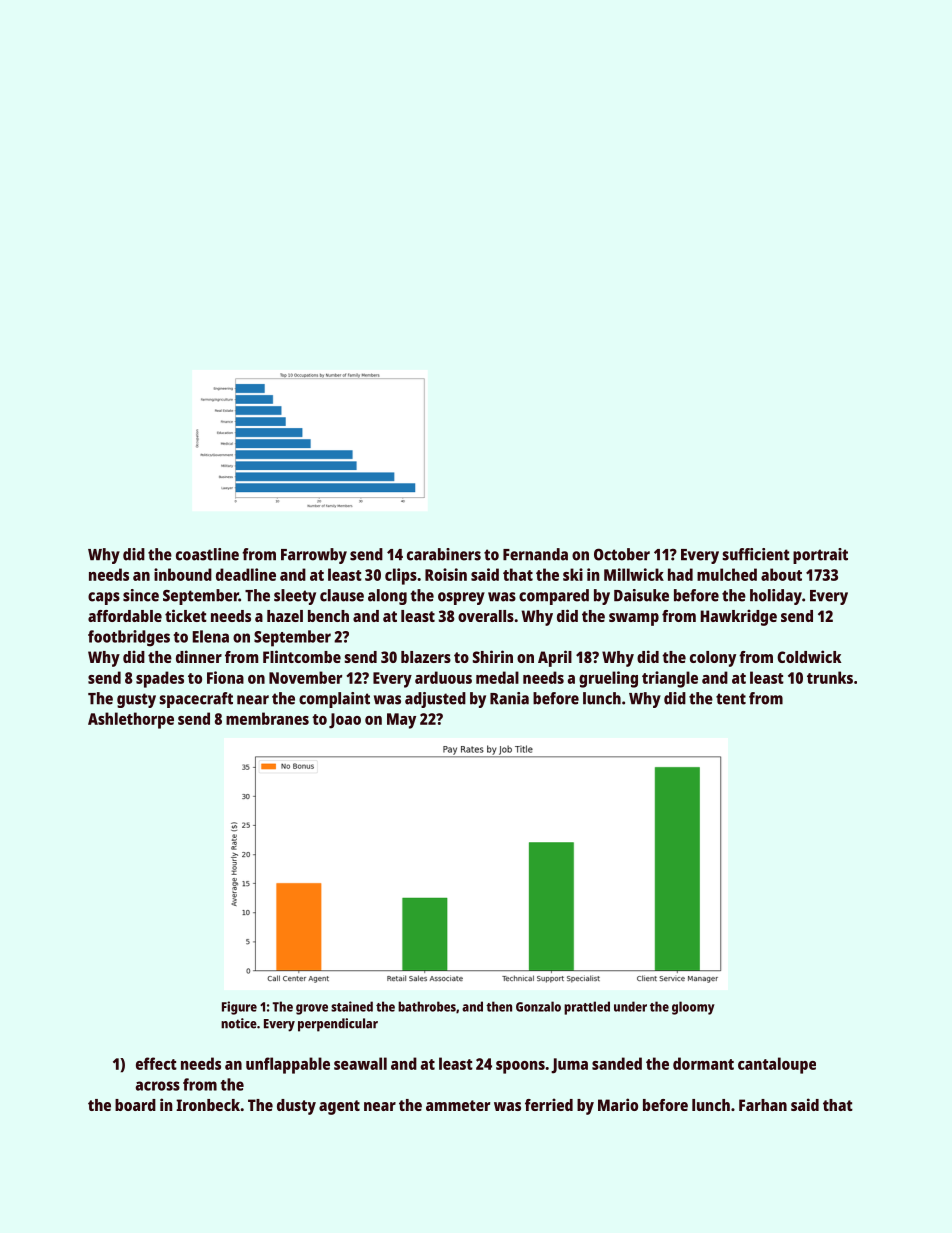 This screenshot has width=952, height=1233. What do you see at coordinates (820, 556) in the screenshot?
I see `portrait` at bounding box center [820, 556].
